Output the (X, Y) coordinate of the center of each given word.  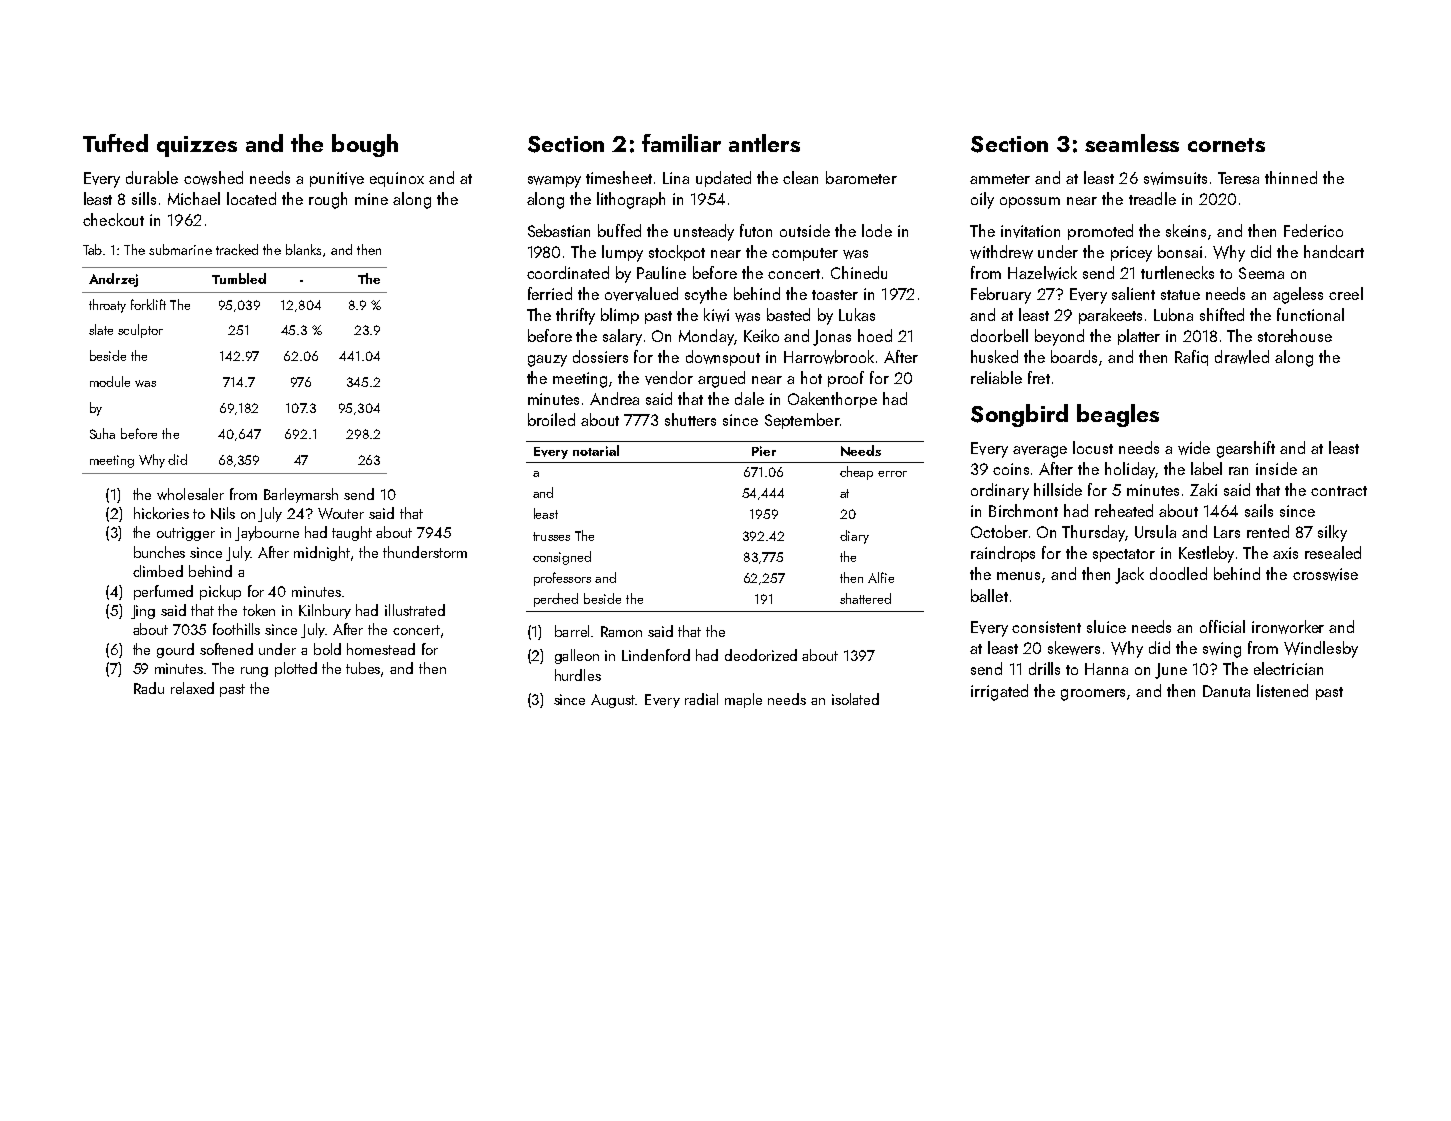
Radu (149, 688)
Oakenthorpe (832, 400)
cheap (856, 473)
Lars (1227, 532)
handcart (1334, 251)
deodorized (761, 655)
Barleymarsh (301, 495)
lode (877, 230)
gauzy (547, 361)
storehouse (1295, 335)
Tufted (115, 143)
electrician (1288, 668)
